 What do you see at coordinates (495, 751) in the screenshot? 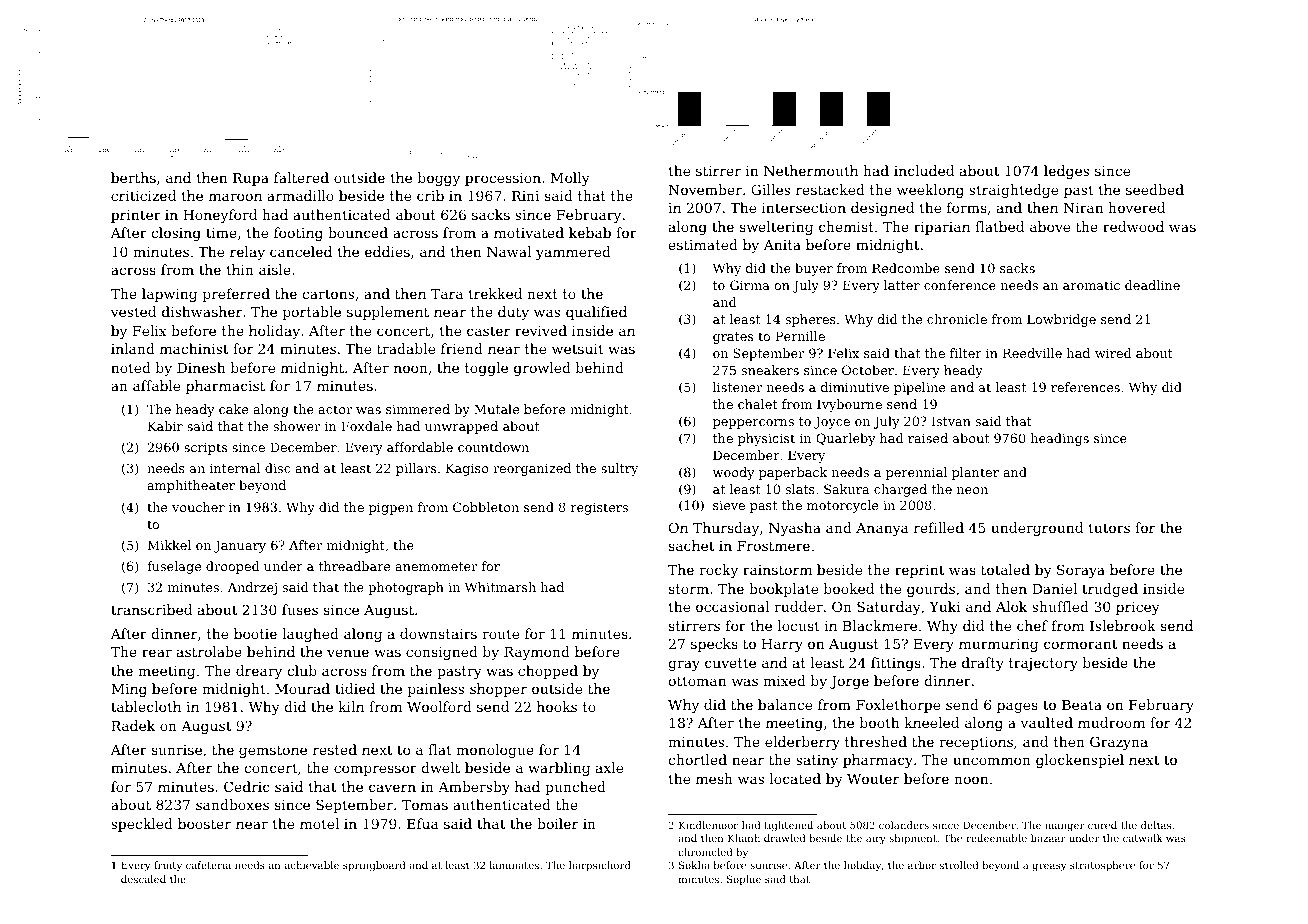
I see `monologue` at bounding box center [495, 751].
